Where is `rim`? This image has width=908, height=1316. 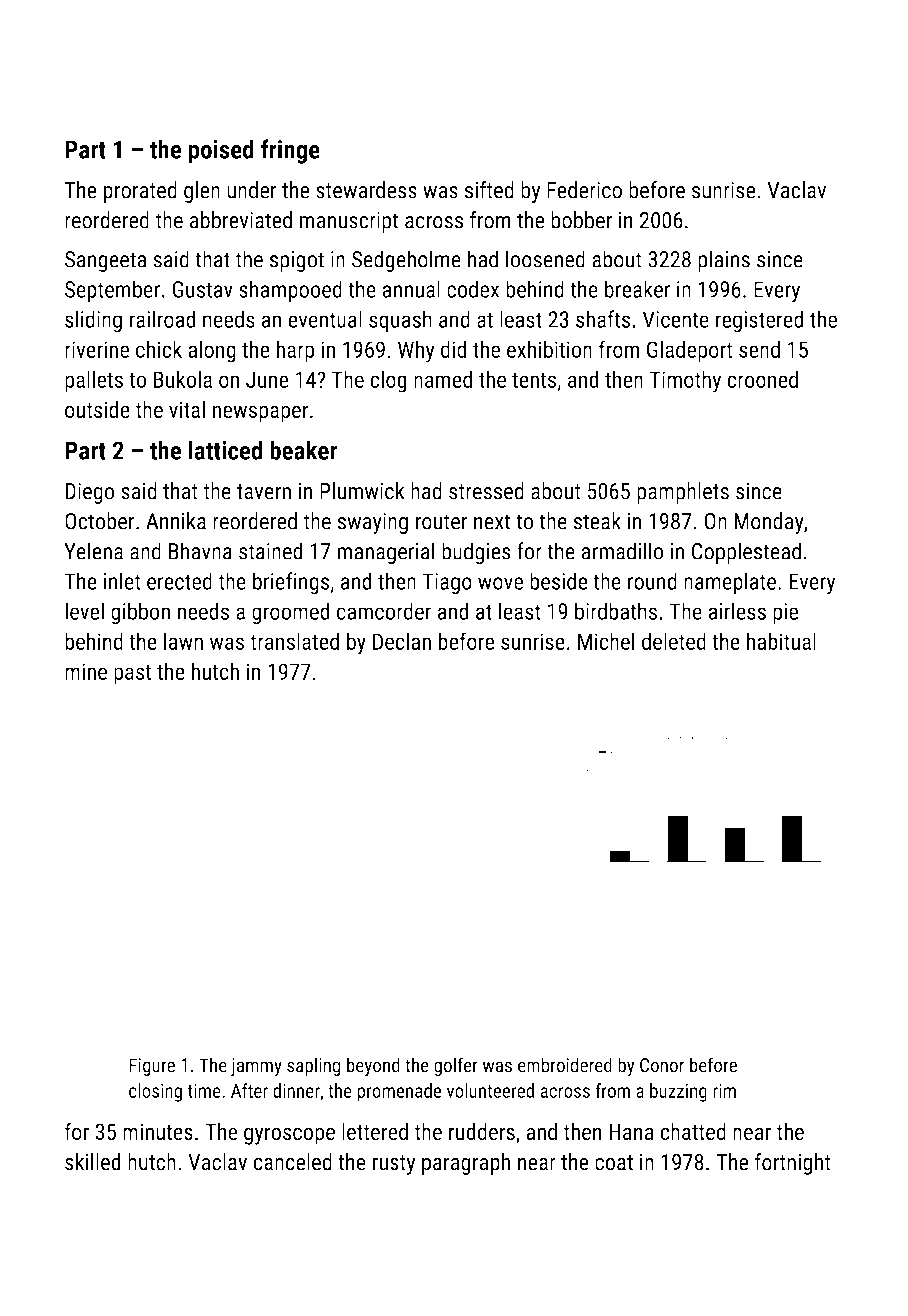 rim is located at coordinates (724, 1091).
